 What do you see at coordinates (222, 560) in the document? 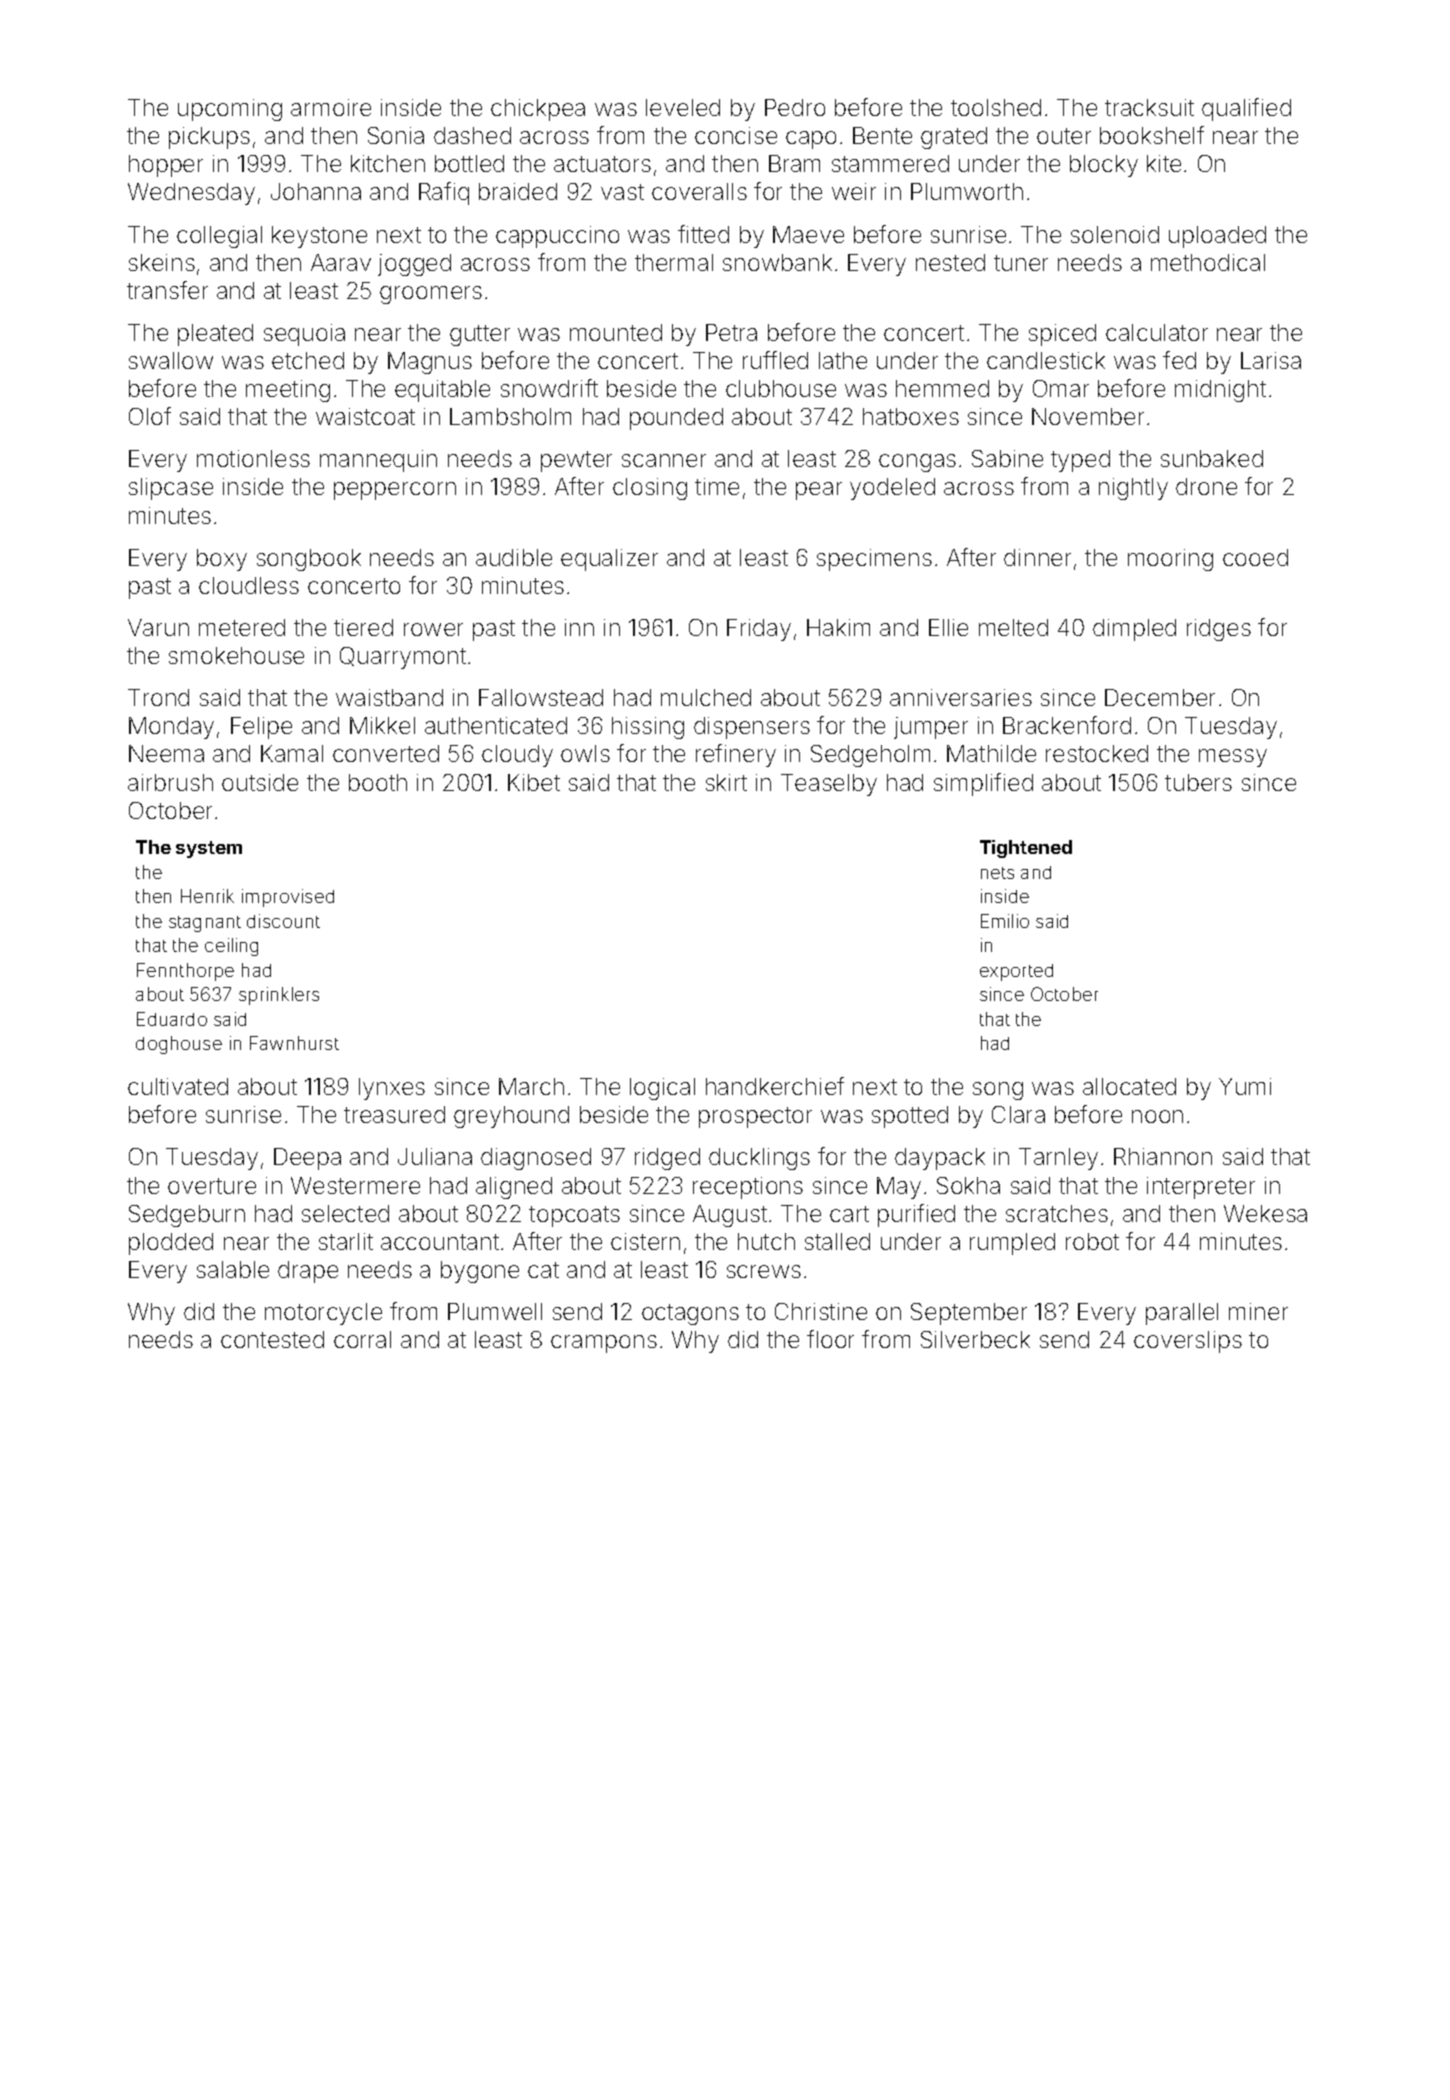
I see `boxy` at bounding box center [222, 560].
